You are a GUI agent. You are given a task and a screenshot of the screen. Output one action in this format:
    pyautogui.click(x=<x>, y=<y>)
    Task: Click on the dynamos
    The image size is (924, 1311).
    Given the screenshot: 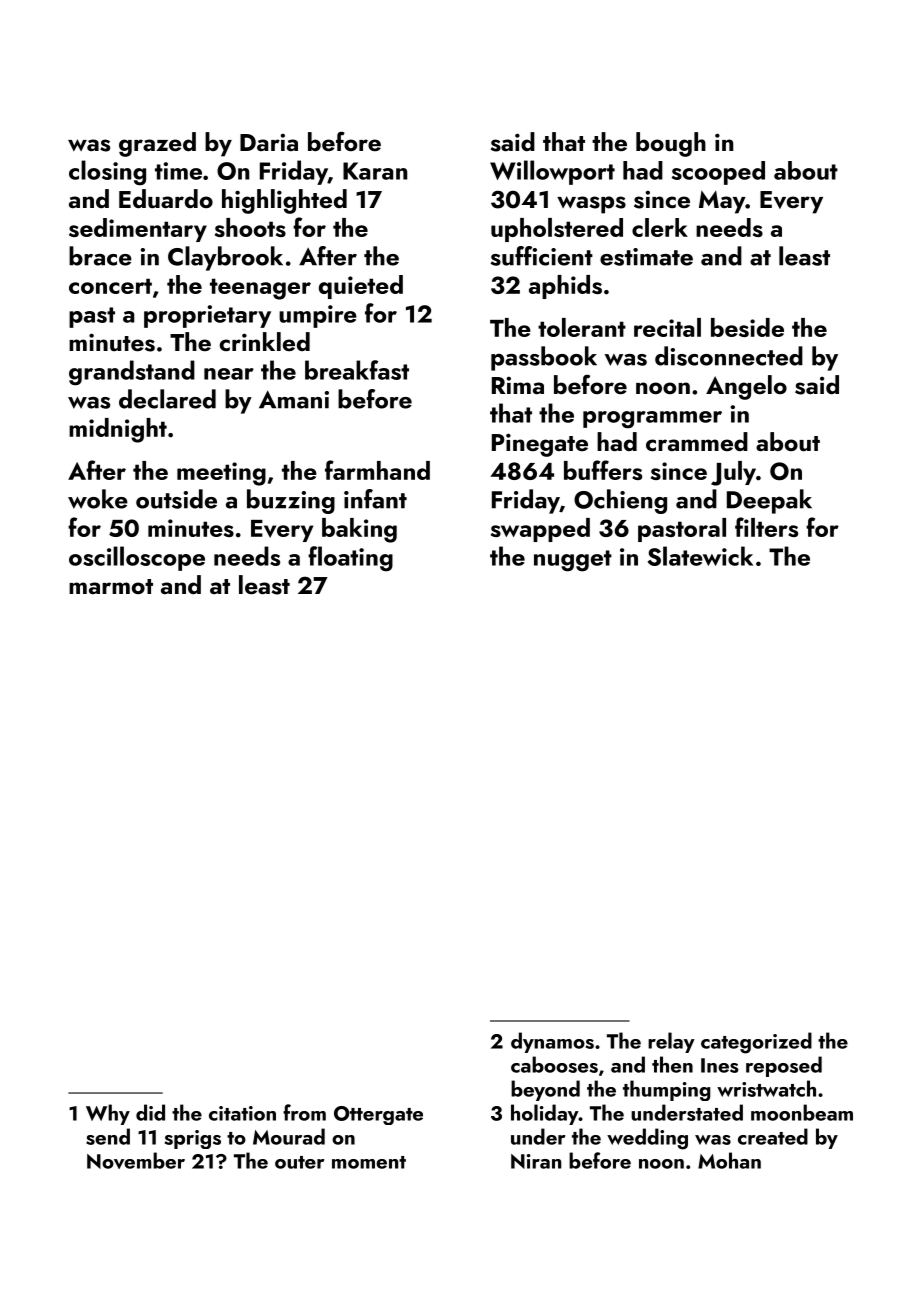 What is the action you would take?
    pyautogui.click(x=552, y=1042)
